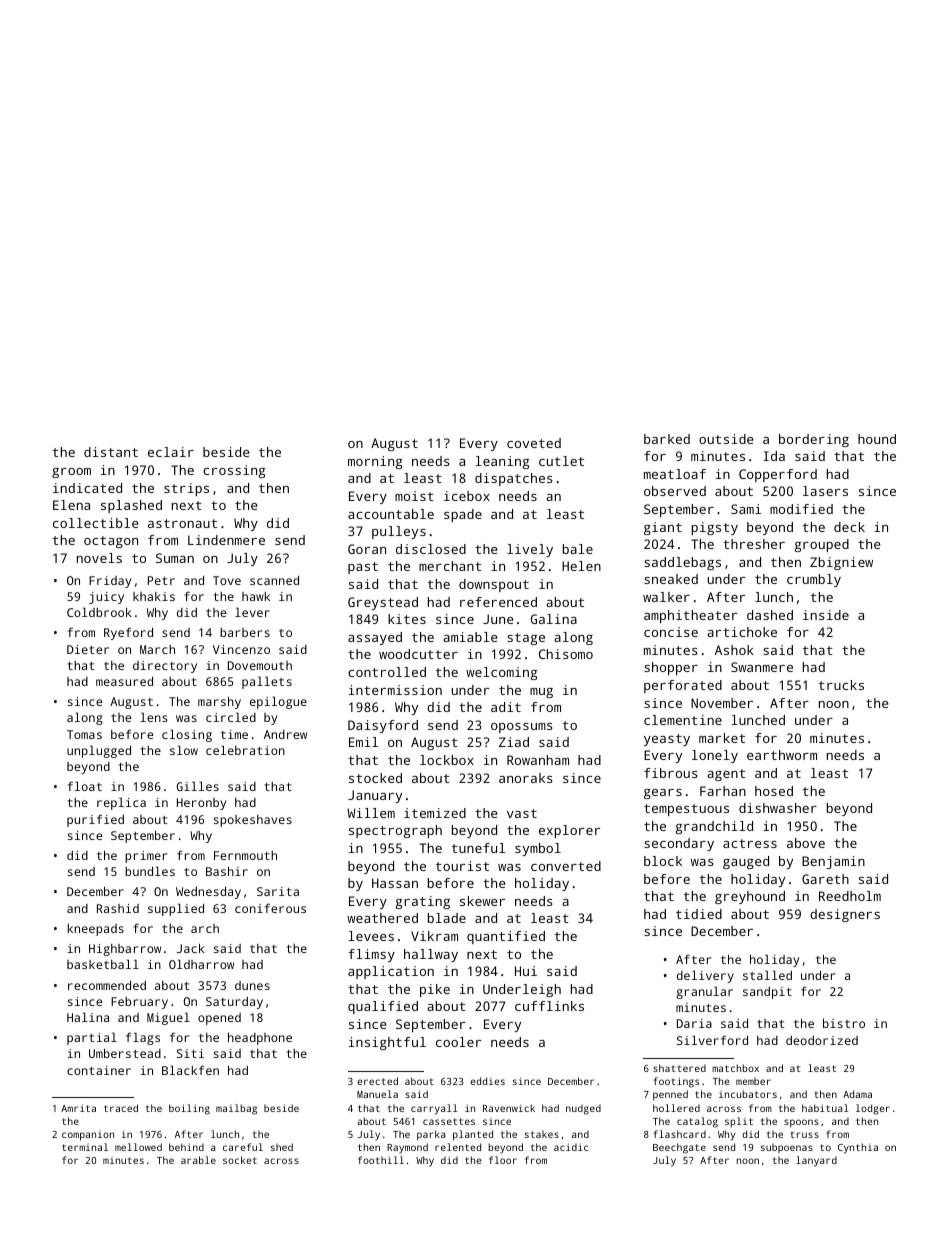 This screenshot has height=1233, width=952. I want to click on coniferous, so click(270, 908).
